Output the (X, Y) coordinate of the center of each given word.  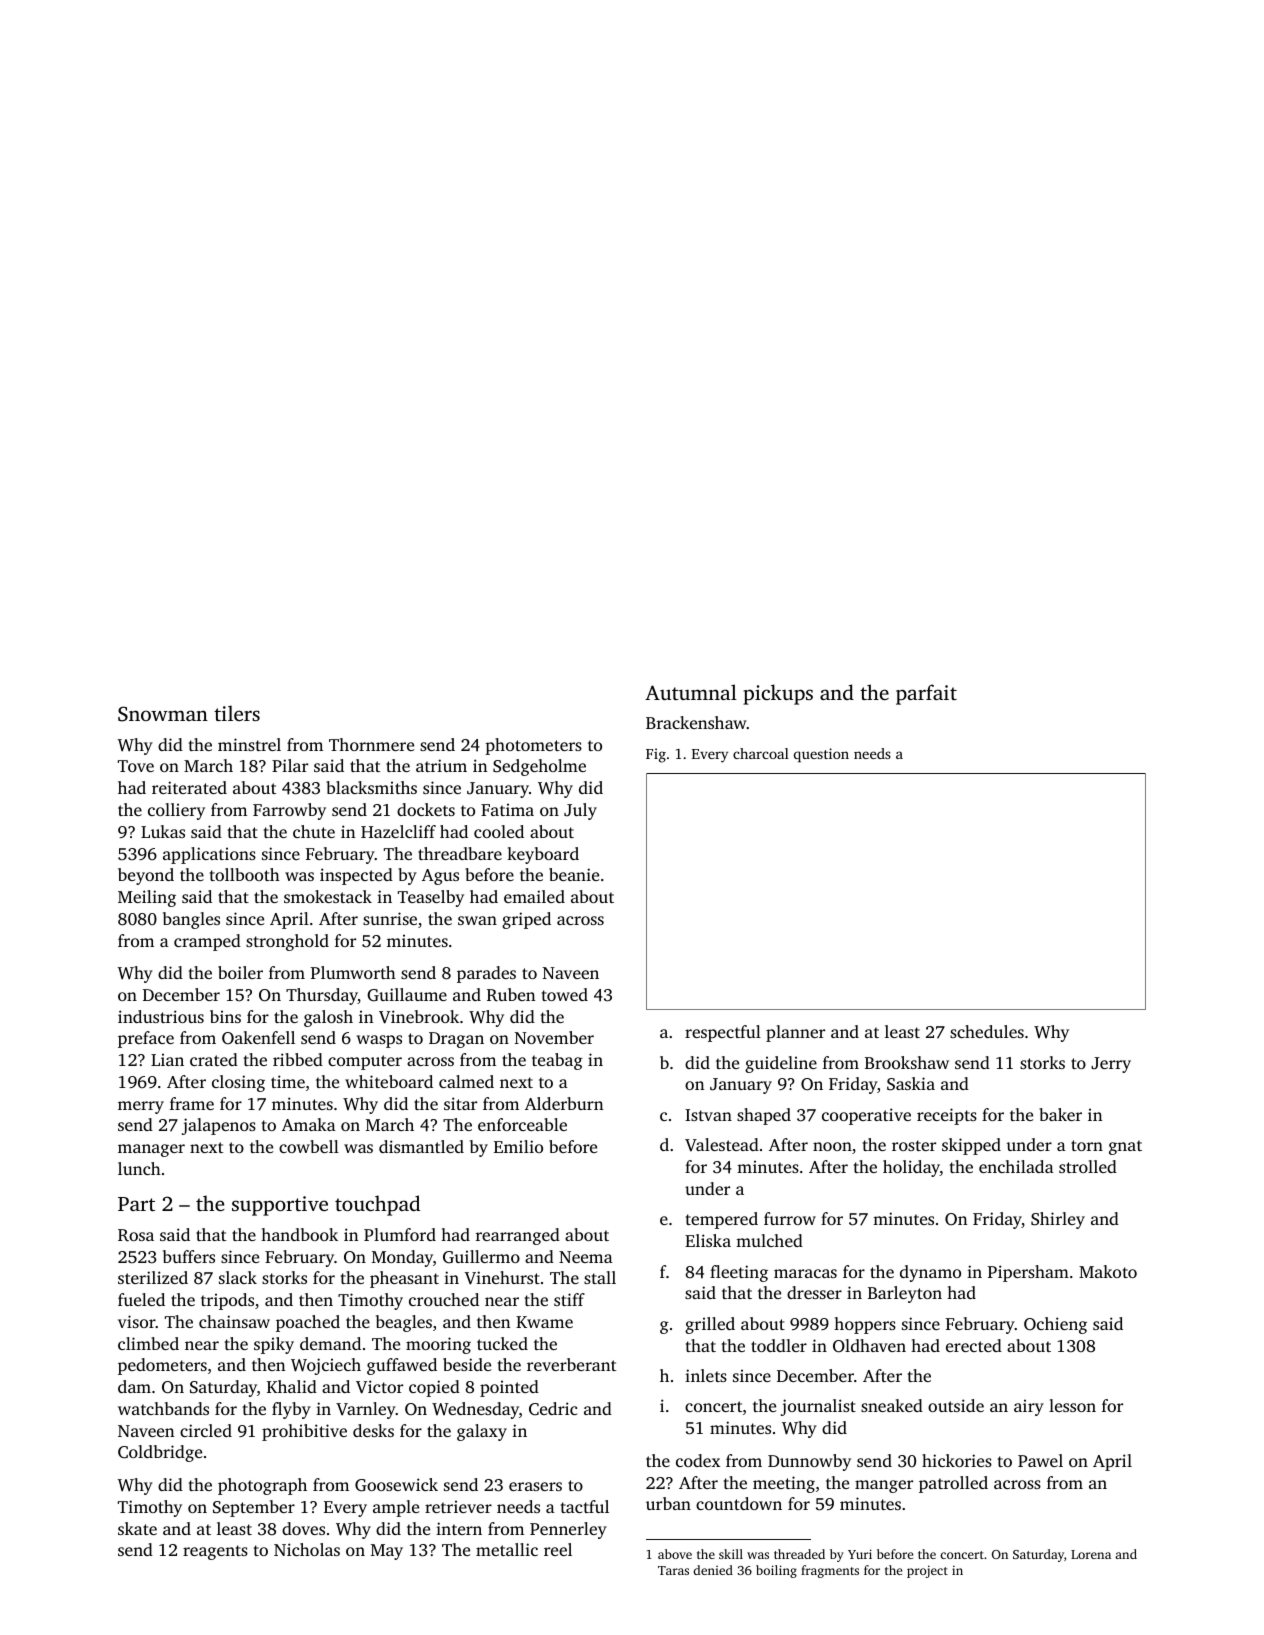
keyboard (543, 855)
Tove (136, 766)
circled (206, 1430)
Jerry (1111, 1065)
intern (459, 1528)
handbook (299, 1234)
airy (1029, 1408)
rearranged (518, 1236)
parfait (926, 694)
